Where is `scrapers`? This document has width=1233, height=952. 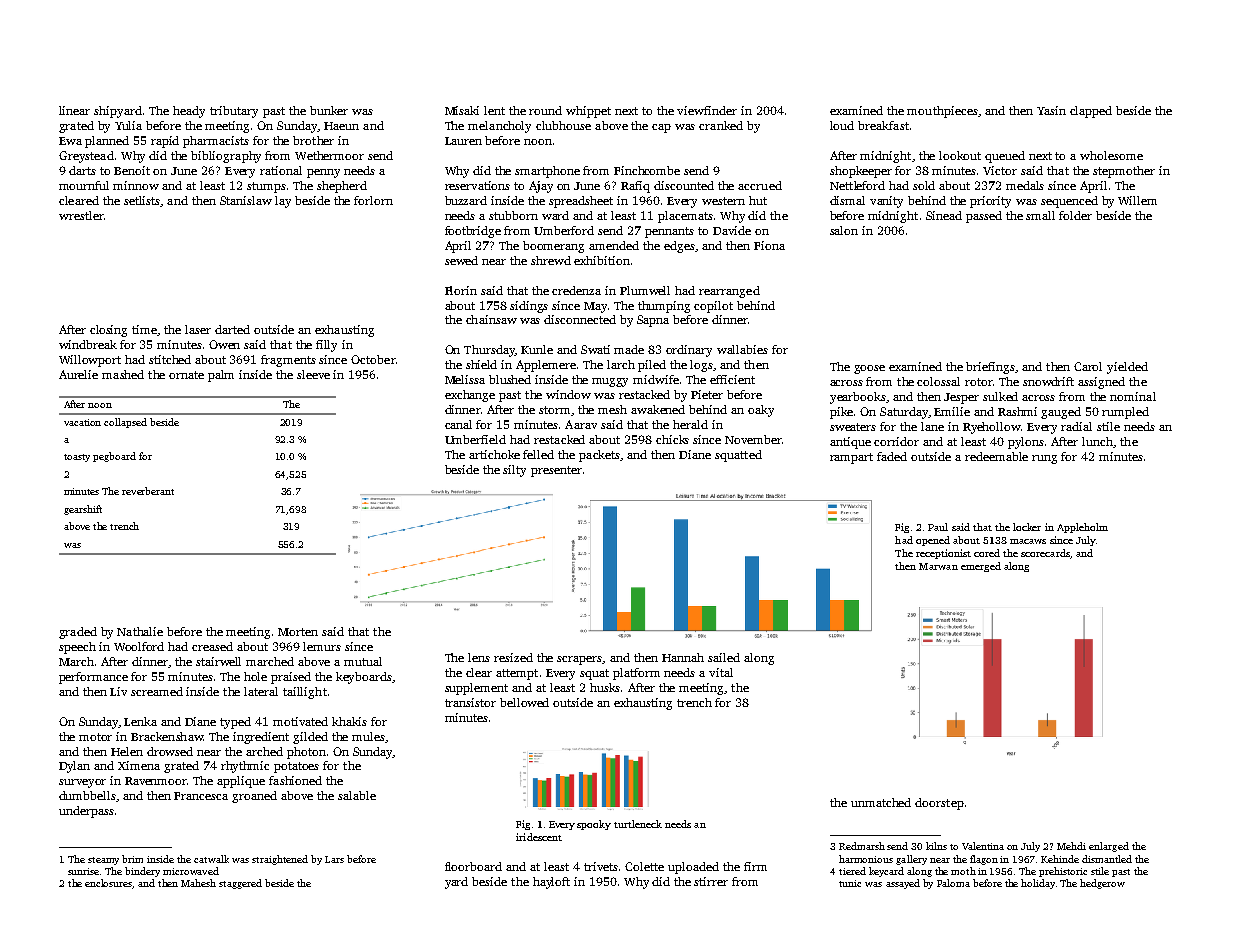 scrapers is located at coordinates (579, 660).
